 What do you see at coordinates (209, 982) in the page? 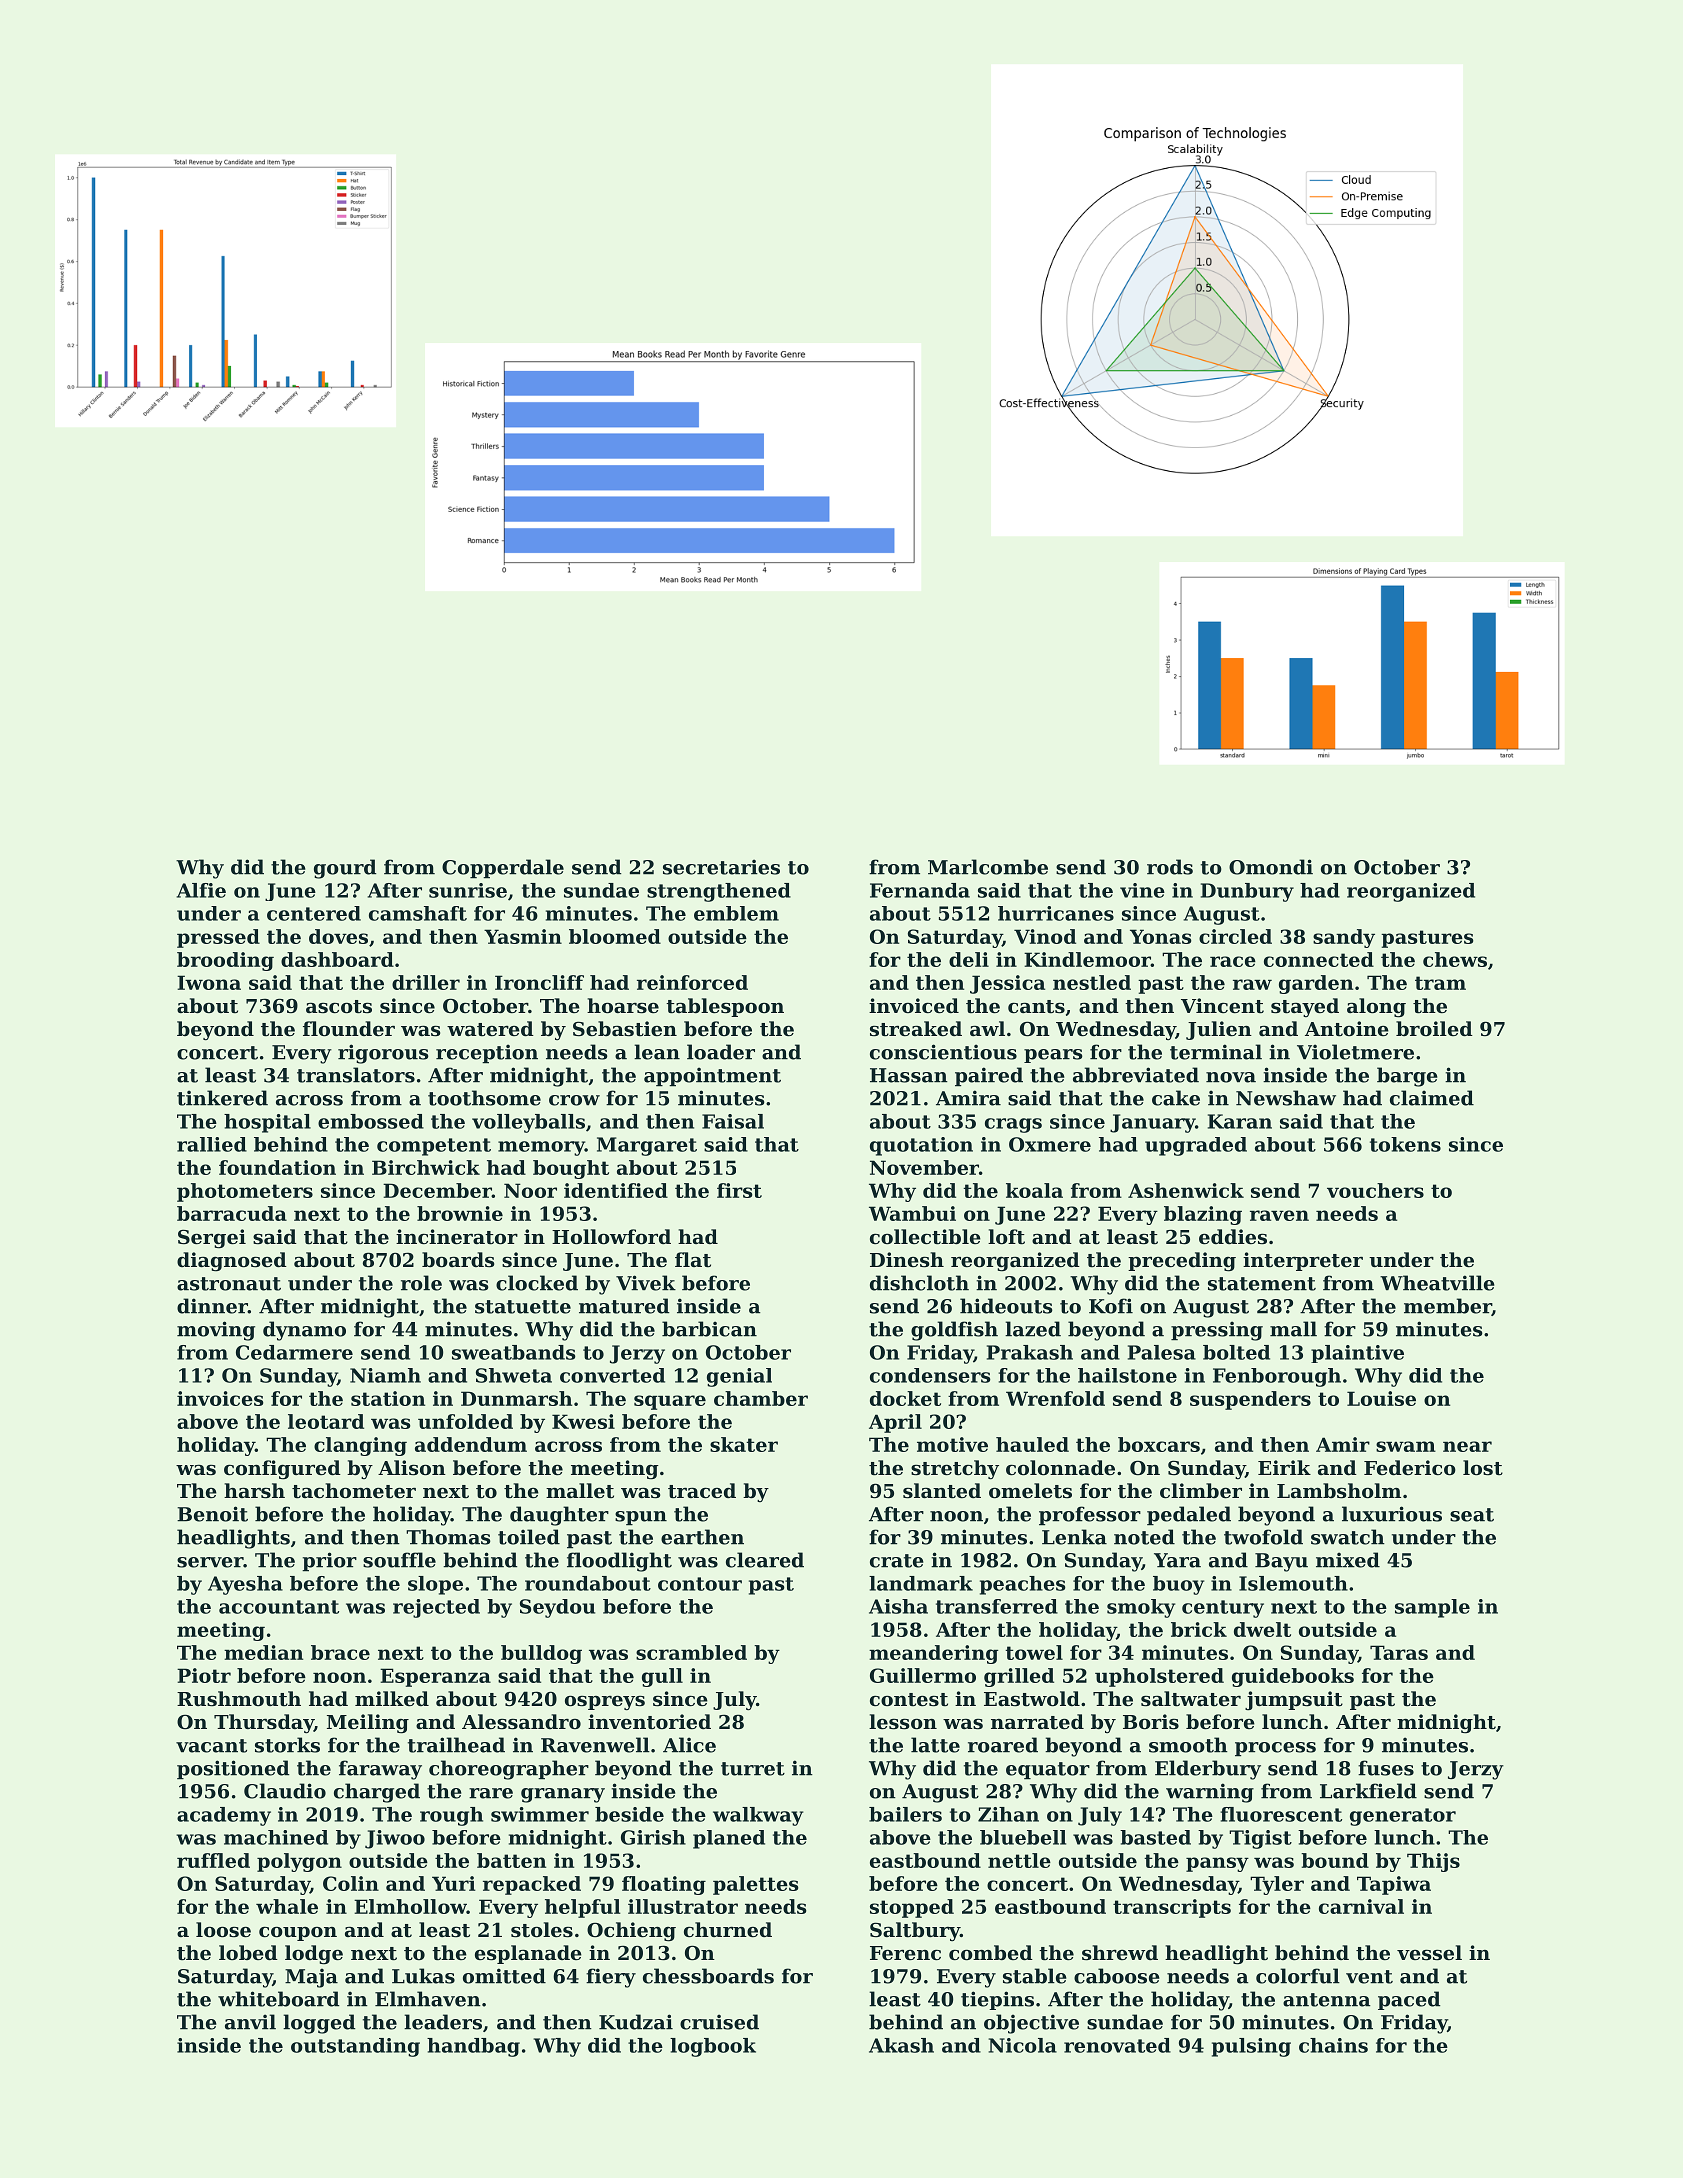
I see `Iwona` at bounding box center [209, 982].
